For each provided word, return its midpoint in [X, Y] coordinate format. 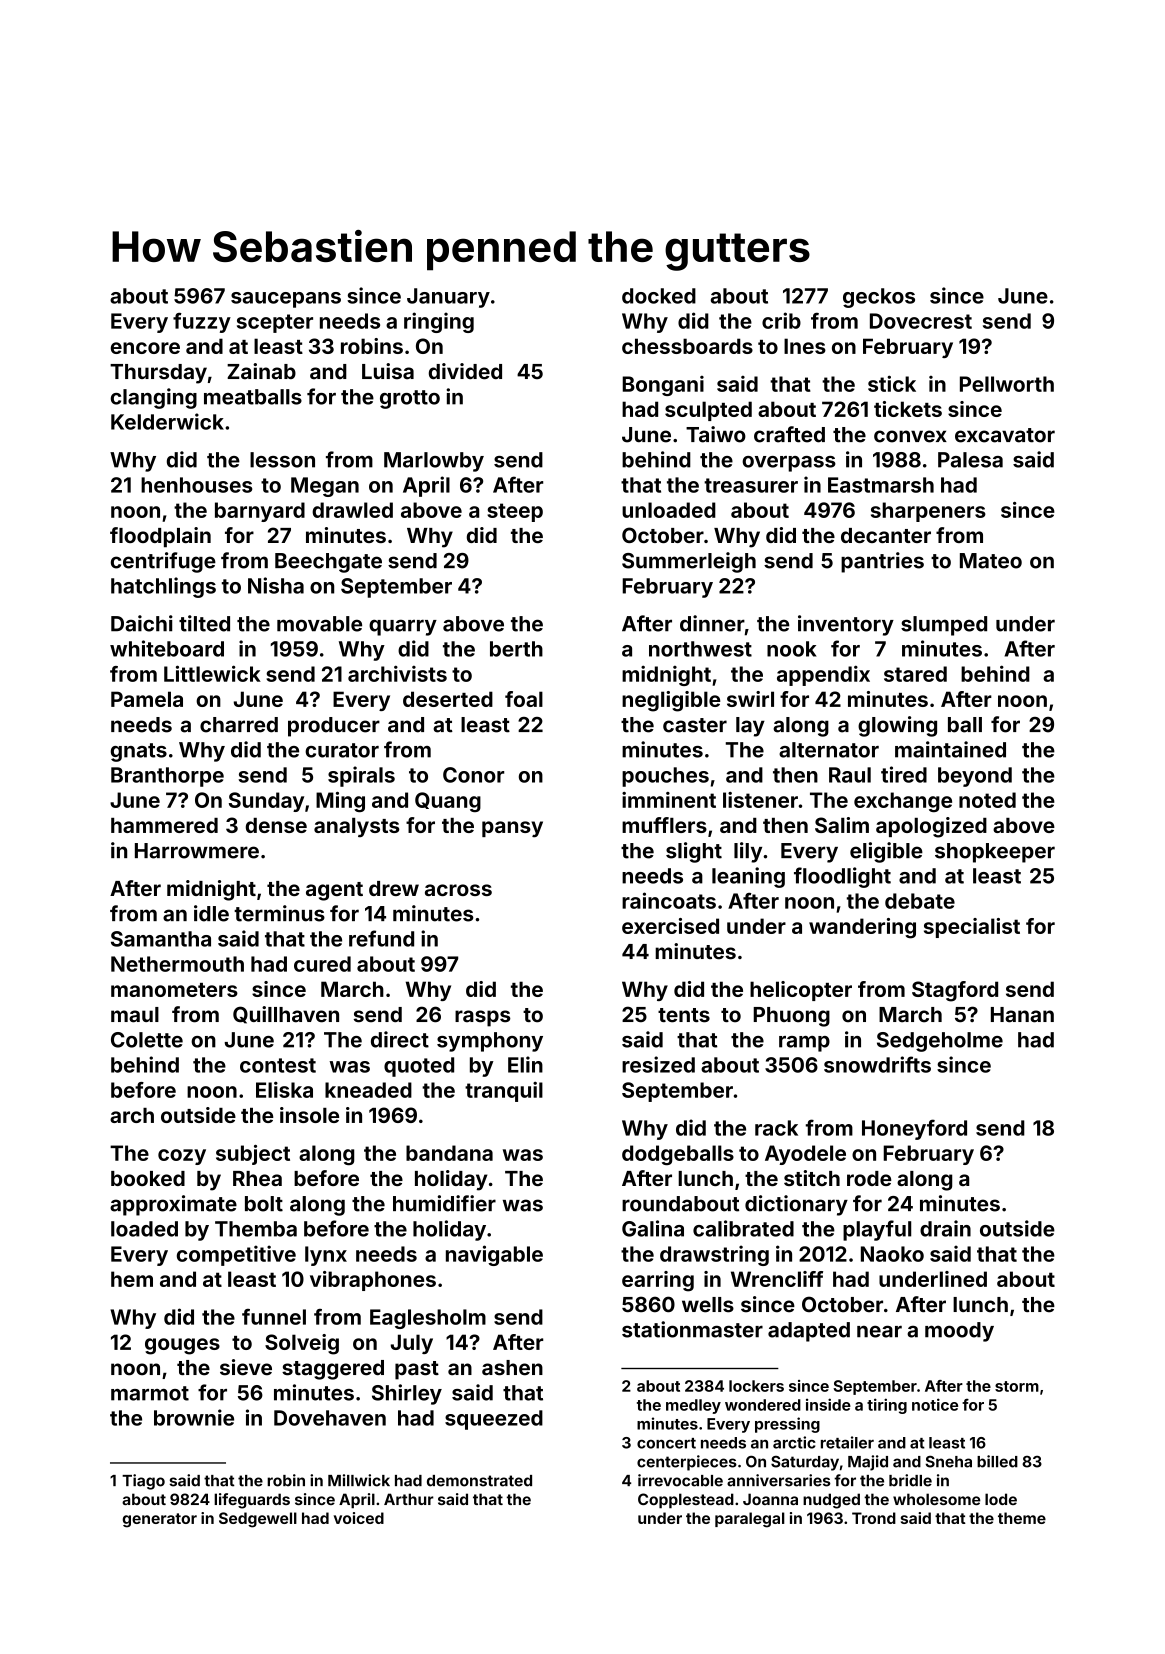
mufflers [664, 825]
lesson [282, 460]
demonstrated [479, 1481]
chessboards [687, 346]
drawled [352, 510]
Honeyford [914, 1129]
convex [910, 436]
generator [159, 1520]
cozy [182, 1157]
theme [1022, 1518]
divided [465, 371]
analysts [357, 828]
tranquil [504, 1091]
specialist [972, 928]
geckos [879, 298]
